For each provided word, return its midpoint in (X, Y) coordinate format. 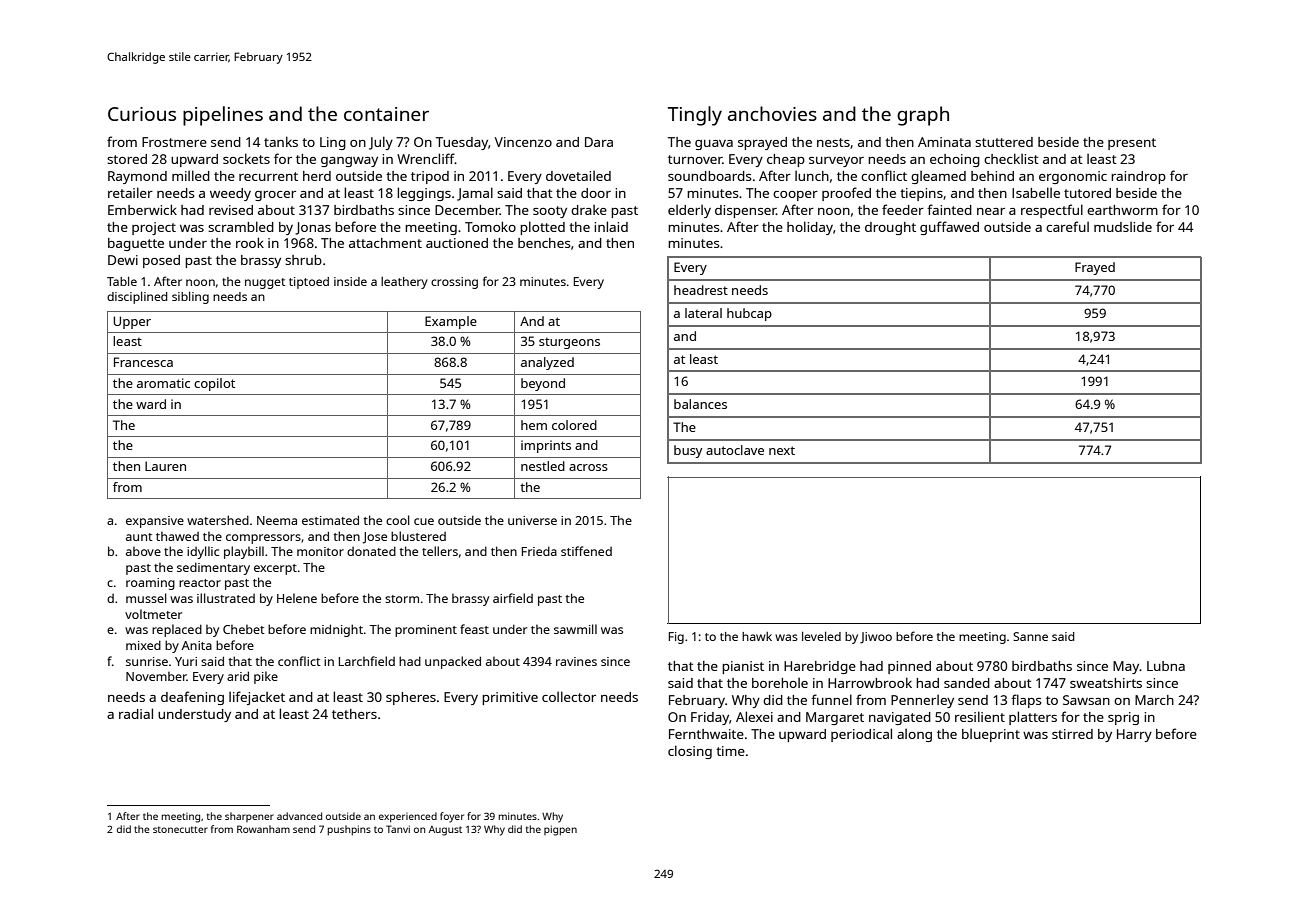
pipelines (223, 116)
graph (923, 116)
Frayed (1095, 268)
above (143, 551)
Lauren (165, 466)
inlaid (611, 226)
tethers (354, 714)
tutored (1087, 193)
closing (690, 752)
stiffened (586, 551)
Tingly (695, 116)
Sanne (1030, 636)
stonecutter (180, 829)
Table (122, 281)
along (914, 735)
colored (574, 425)
